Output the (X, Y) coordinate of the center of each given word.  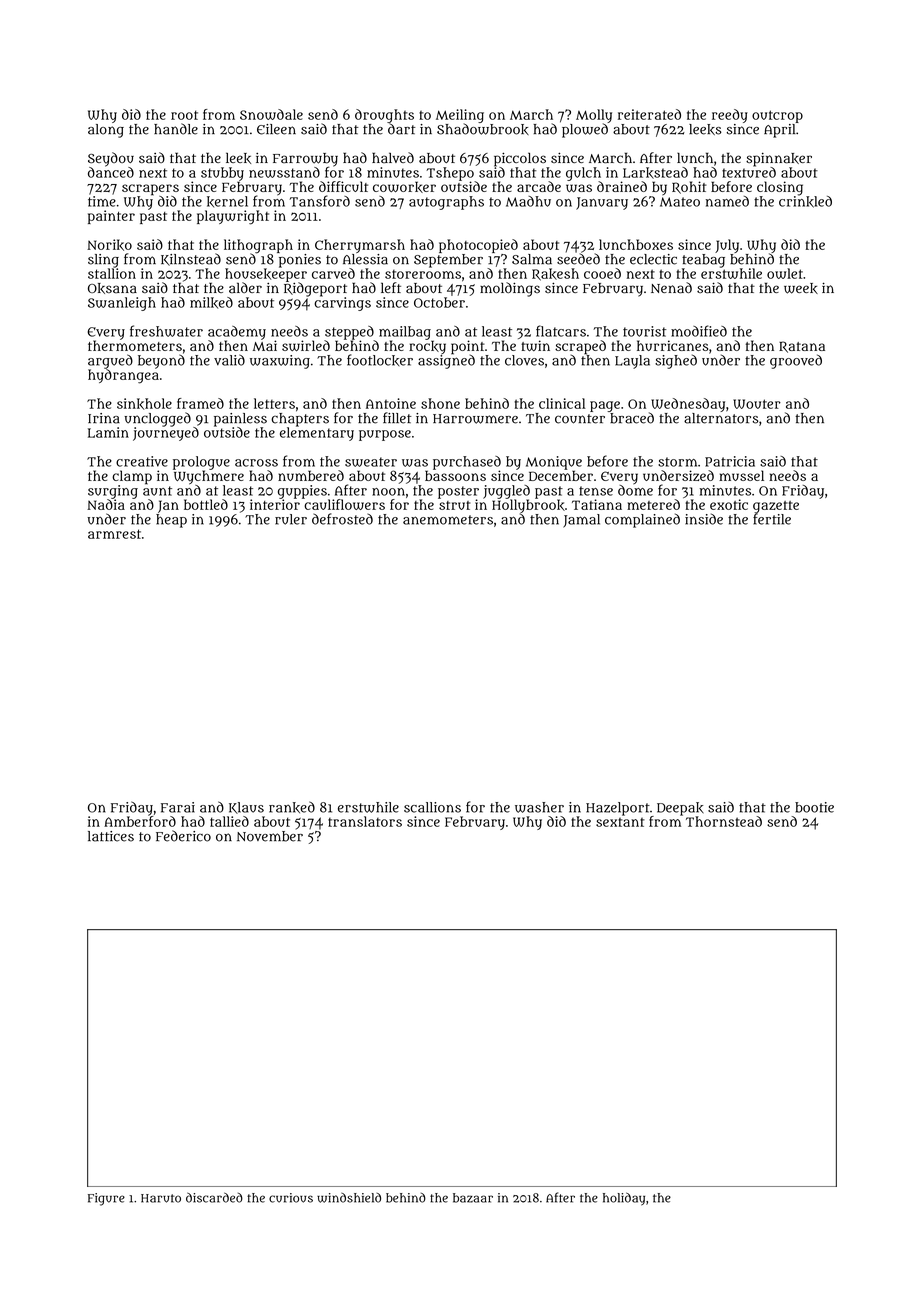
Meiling (460, 116)
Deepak (680, 809)
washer (539, 807)
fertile (772, 519)
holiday (624, 1199)
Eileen (276, 129)
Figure (106, 1199)
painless (240, 420)
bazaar (473, 1198)
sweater (371, 462)
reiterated (649, 114)
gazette (776, 507)
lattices (111, 836)
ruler (291, 519)
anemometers (448, 520)
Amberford (140, 821)
